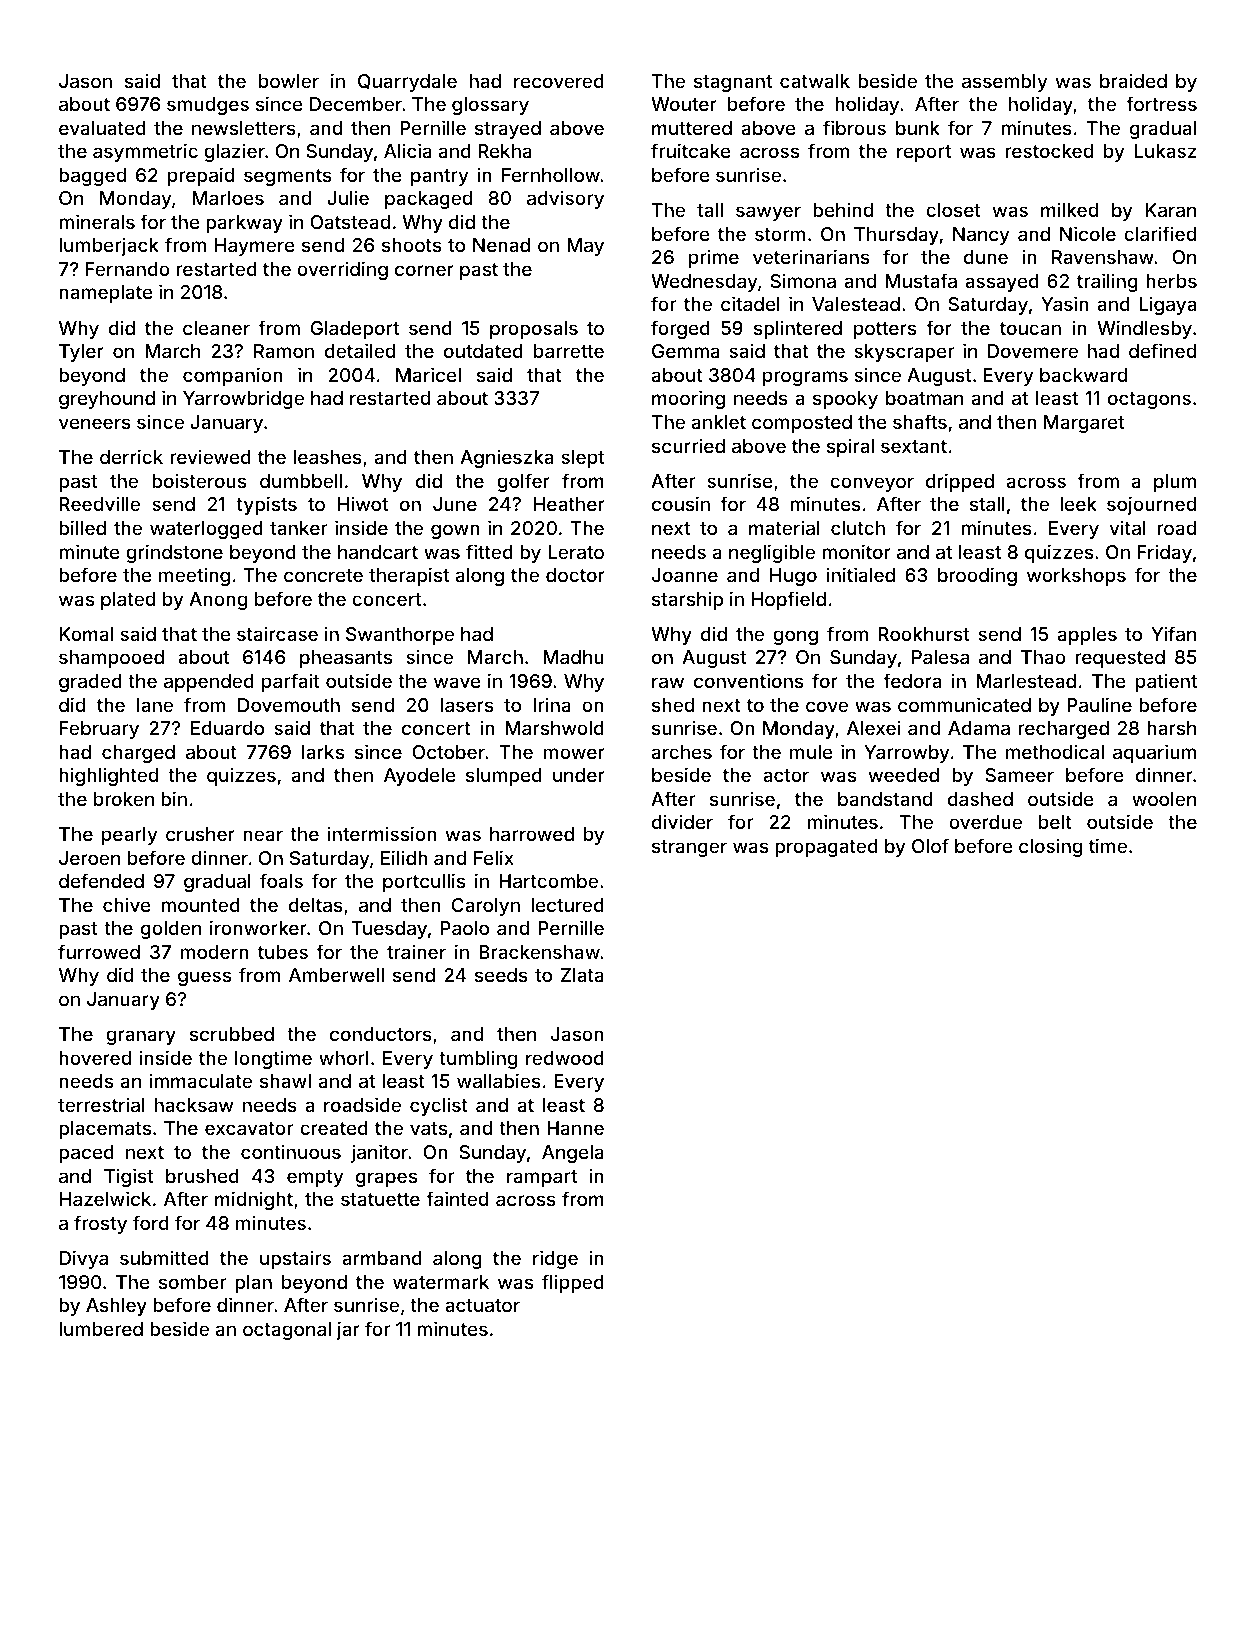 This screenshot has height=1626, width=1256. I want to click on stranger, so click(689, 848).
